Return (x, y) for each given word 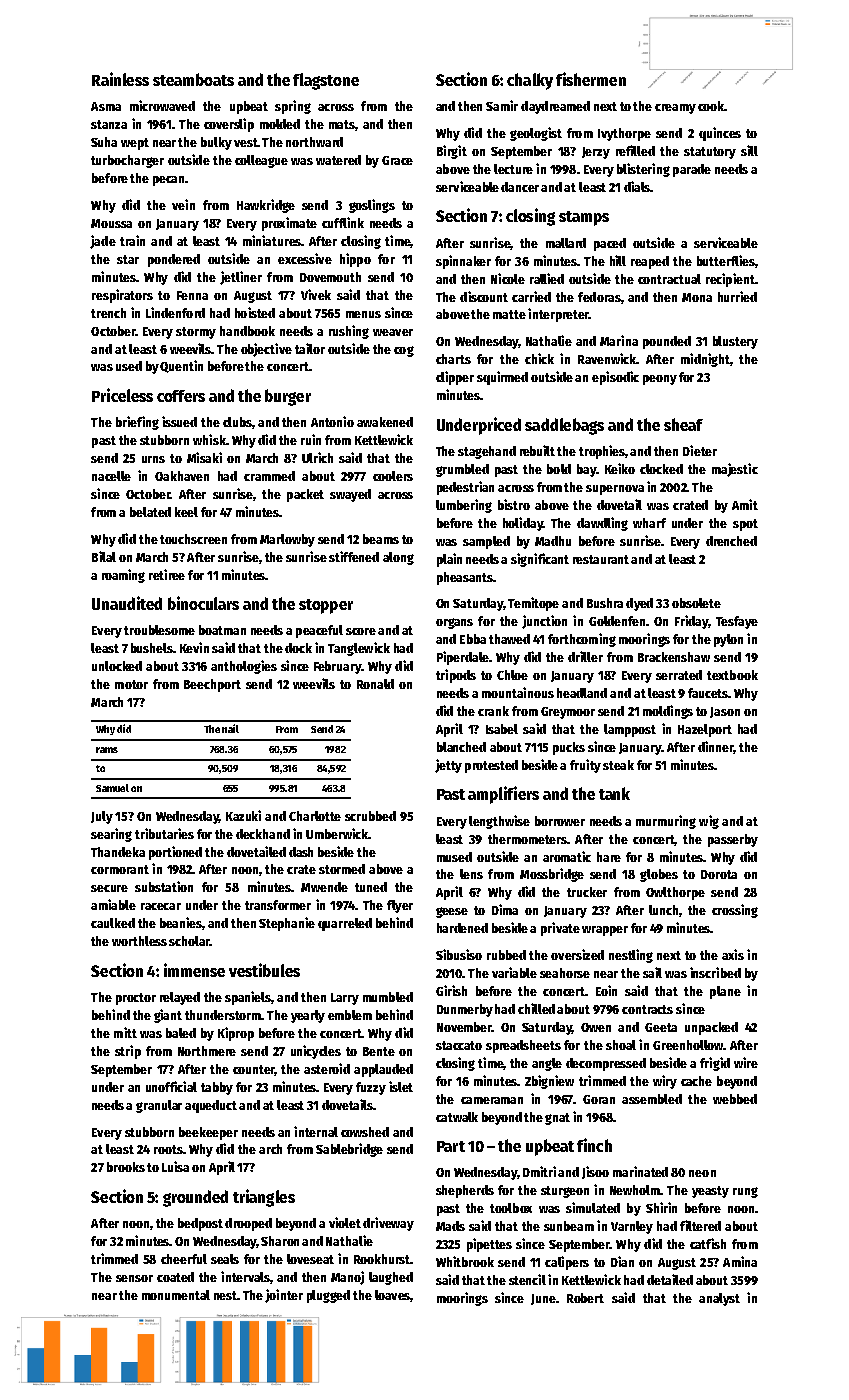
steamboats (193, 79)
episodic (615, 378)
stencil (527, 1279)
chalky (530, 81)
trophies (602, 452)
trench (108, 313)
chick (539, 358)
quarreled (345, 924)
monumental (176, 1295)
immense (194, 970)
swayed (350, 495)
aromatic (567, 856)
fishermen (591, 79)
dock (298, 648)
